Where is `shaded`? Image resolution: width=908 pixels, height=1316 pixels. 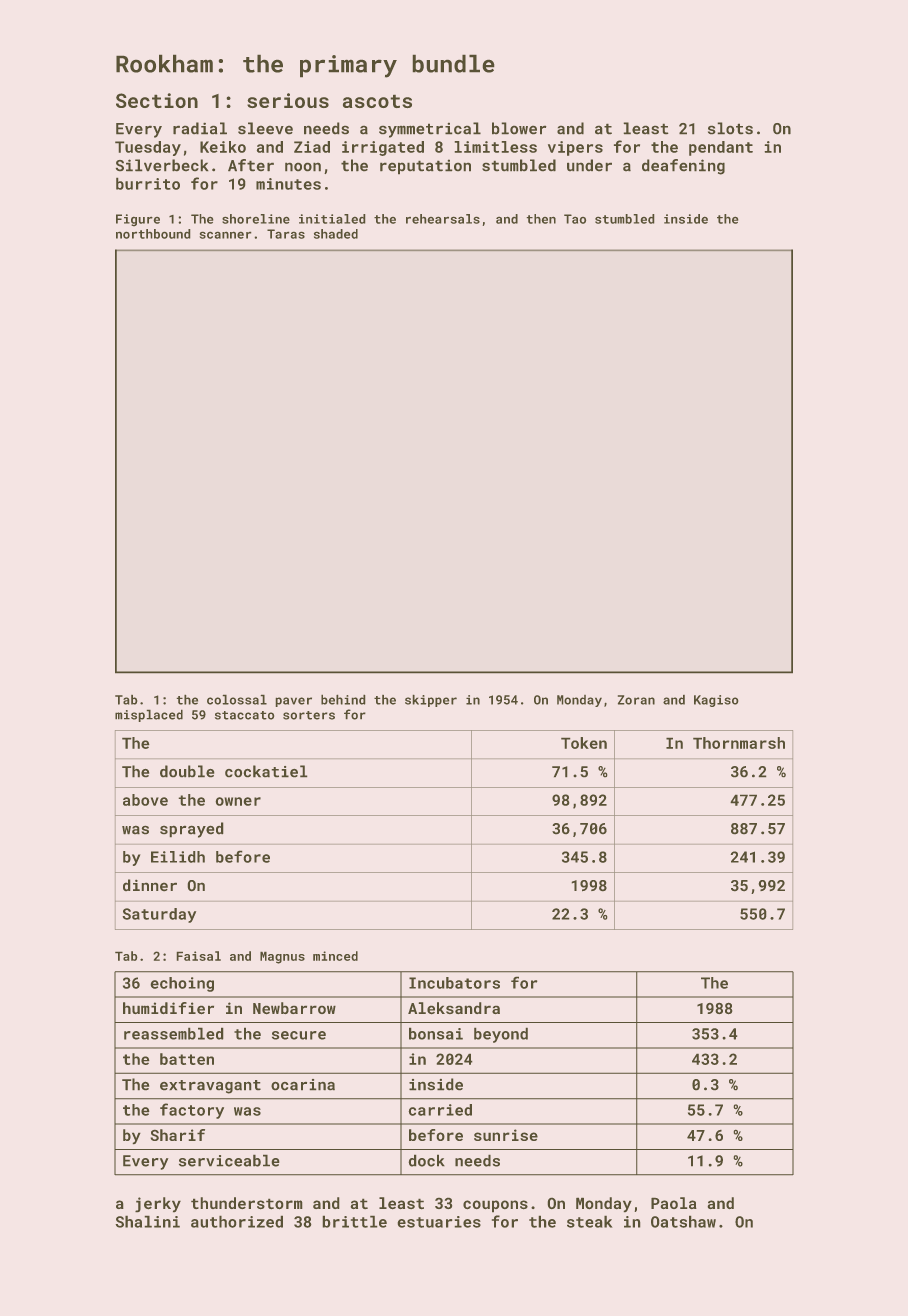
shaded is located at coordinates (336, 234).
